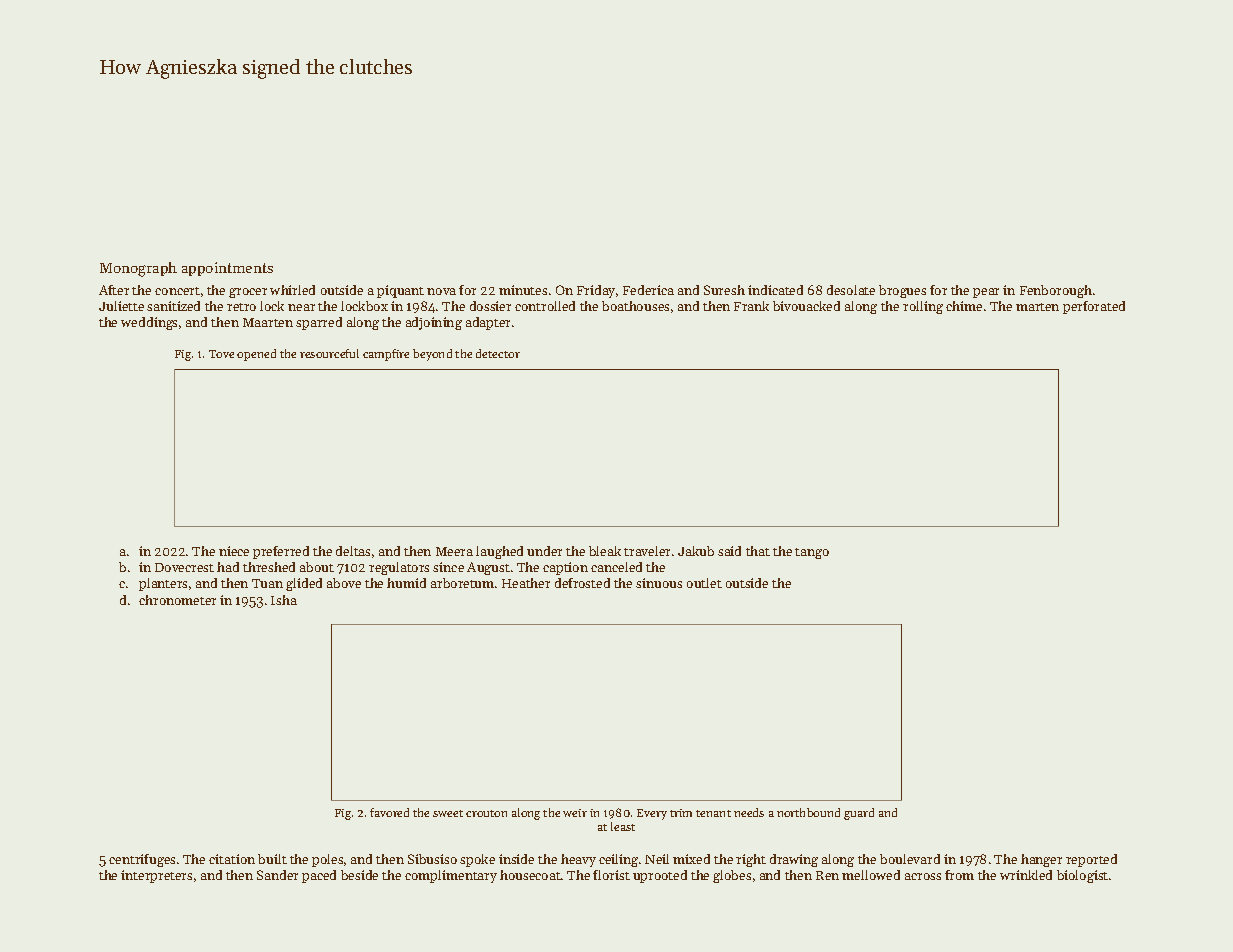 This document has width=1233, height=952. What do you see at coordinates (448, 813) in the document?
I see `sweet` at bounding box center [448, 813].
